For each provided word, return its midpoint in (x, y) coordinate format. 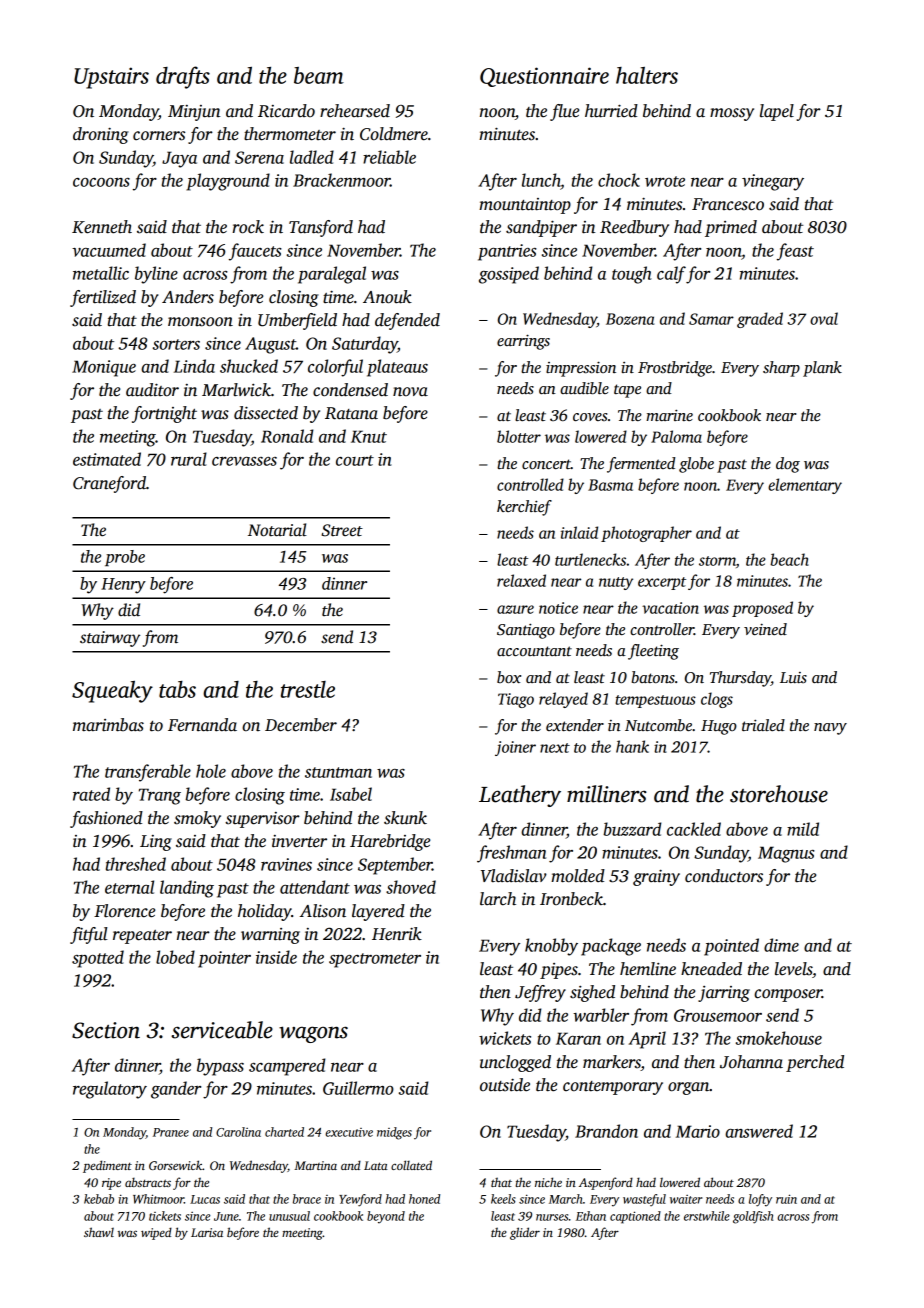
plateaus (397, 368)
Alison (323, 911)
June (226, 1216)
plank (822, 369)
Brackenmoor (341, 180)
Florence (124, 911)
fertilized (103, 298)
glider (525, 1233)
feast (795, 252)
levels (793, 969)
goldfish (753, 1217)
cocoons (101, 182)
